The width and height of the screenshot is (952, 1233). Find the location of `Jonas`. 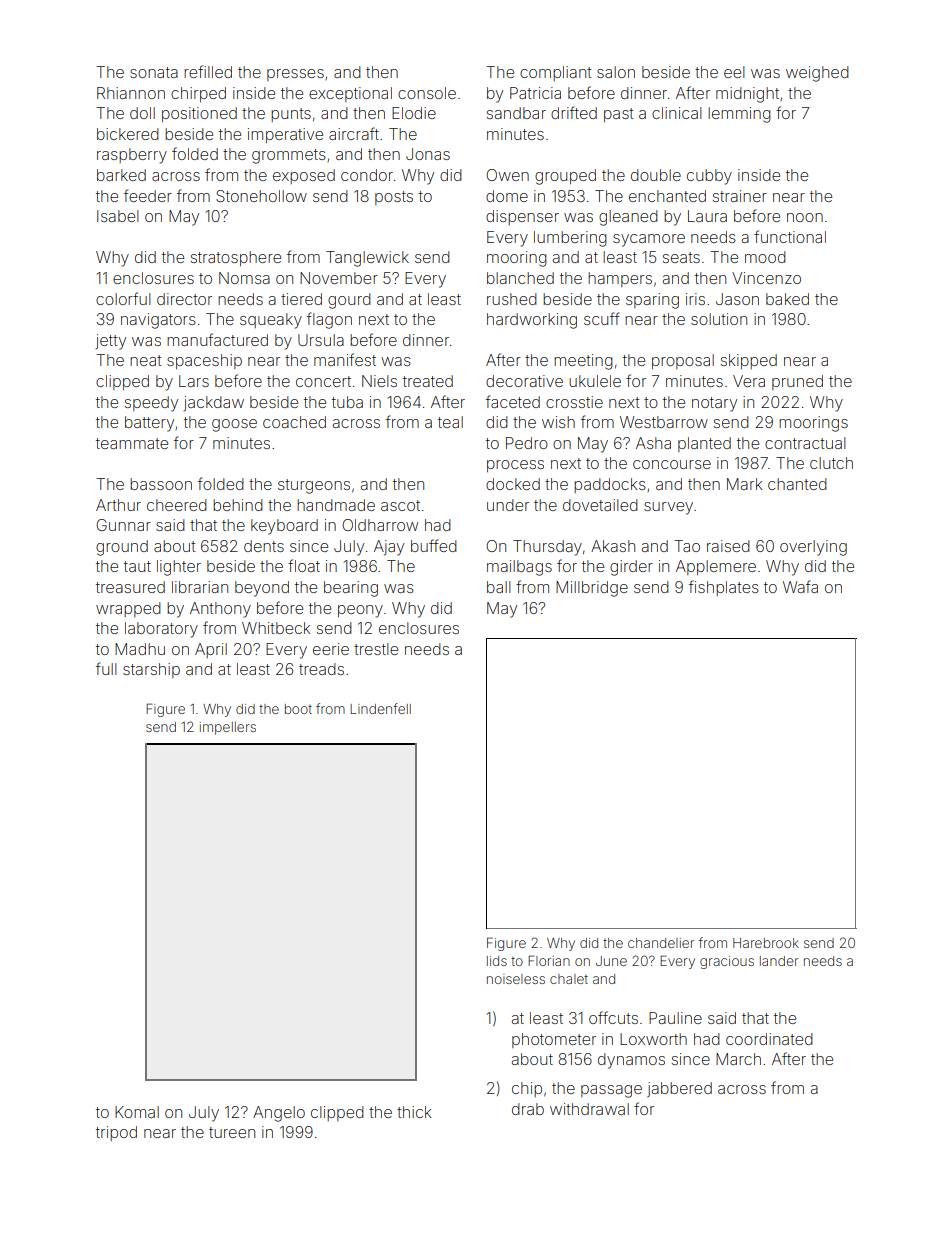

Jonas is located at coordinates (428, 154).
